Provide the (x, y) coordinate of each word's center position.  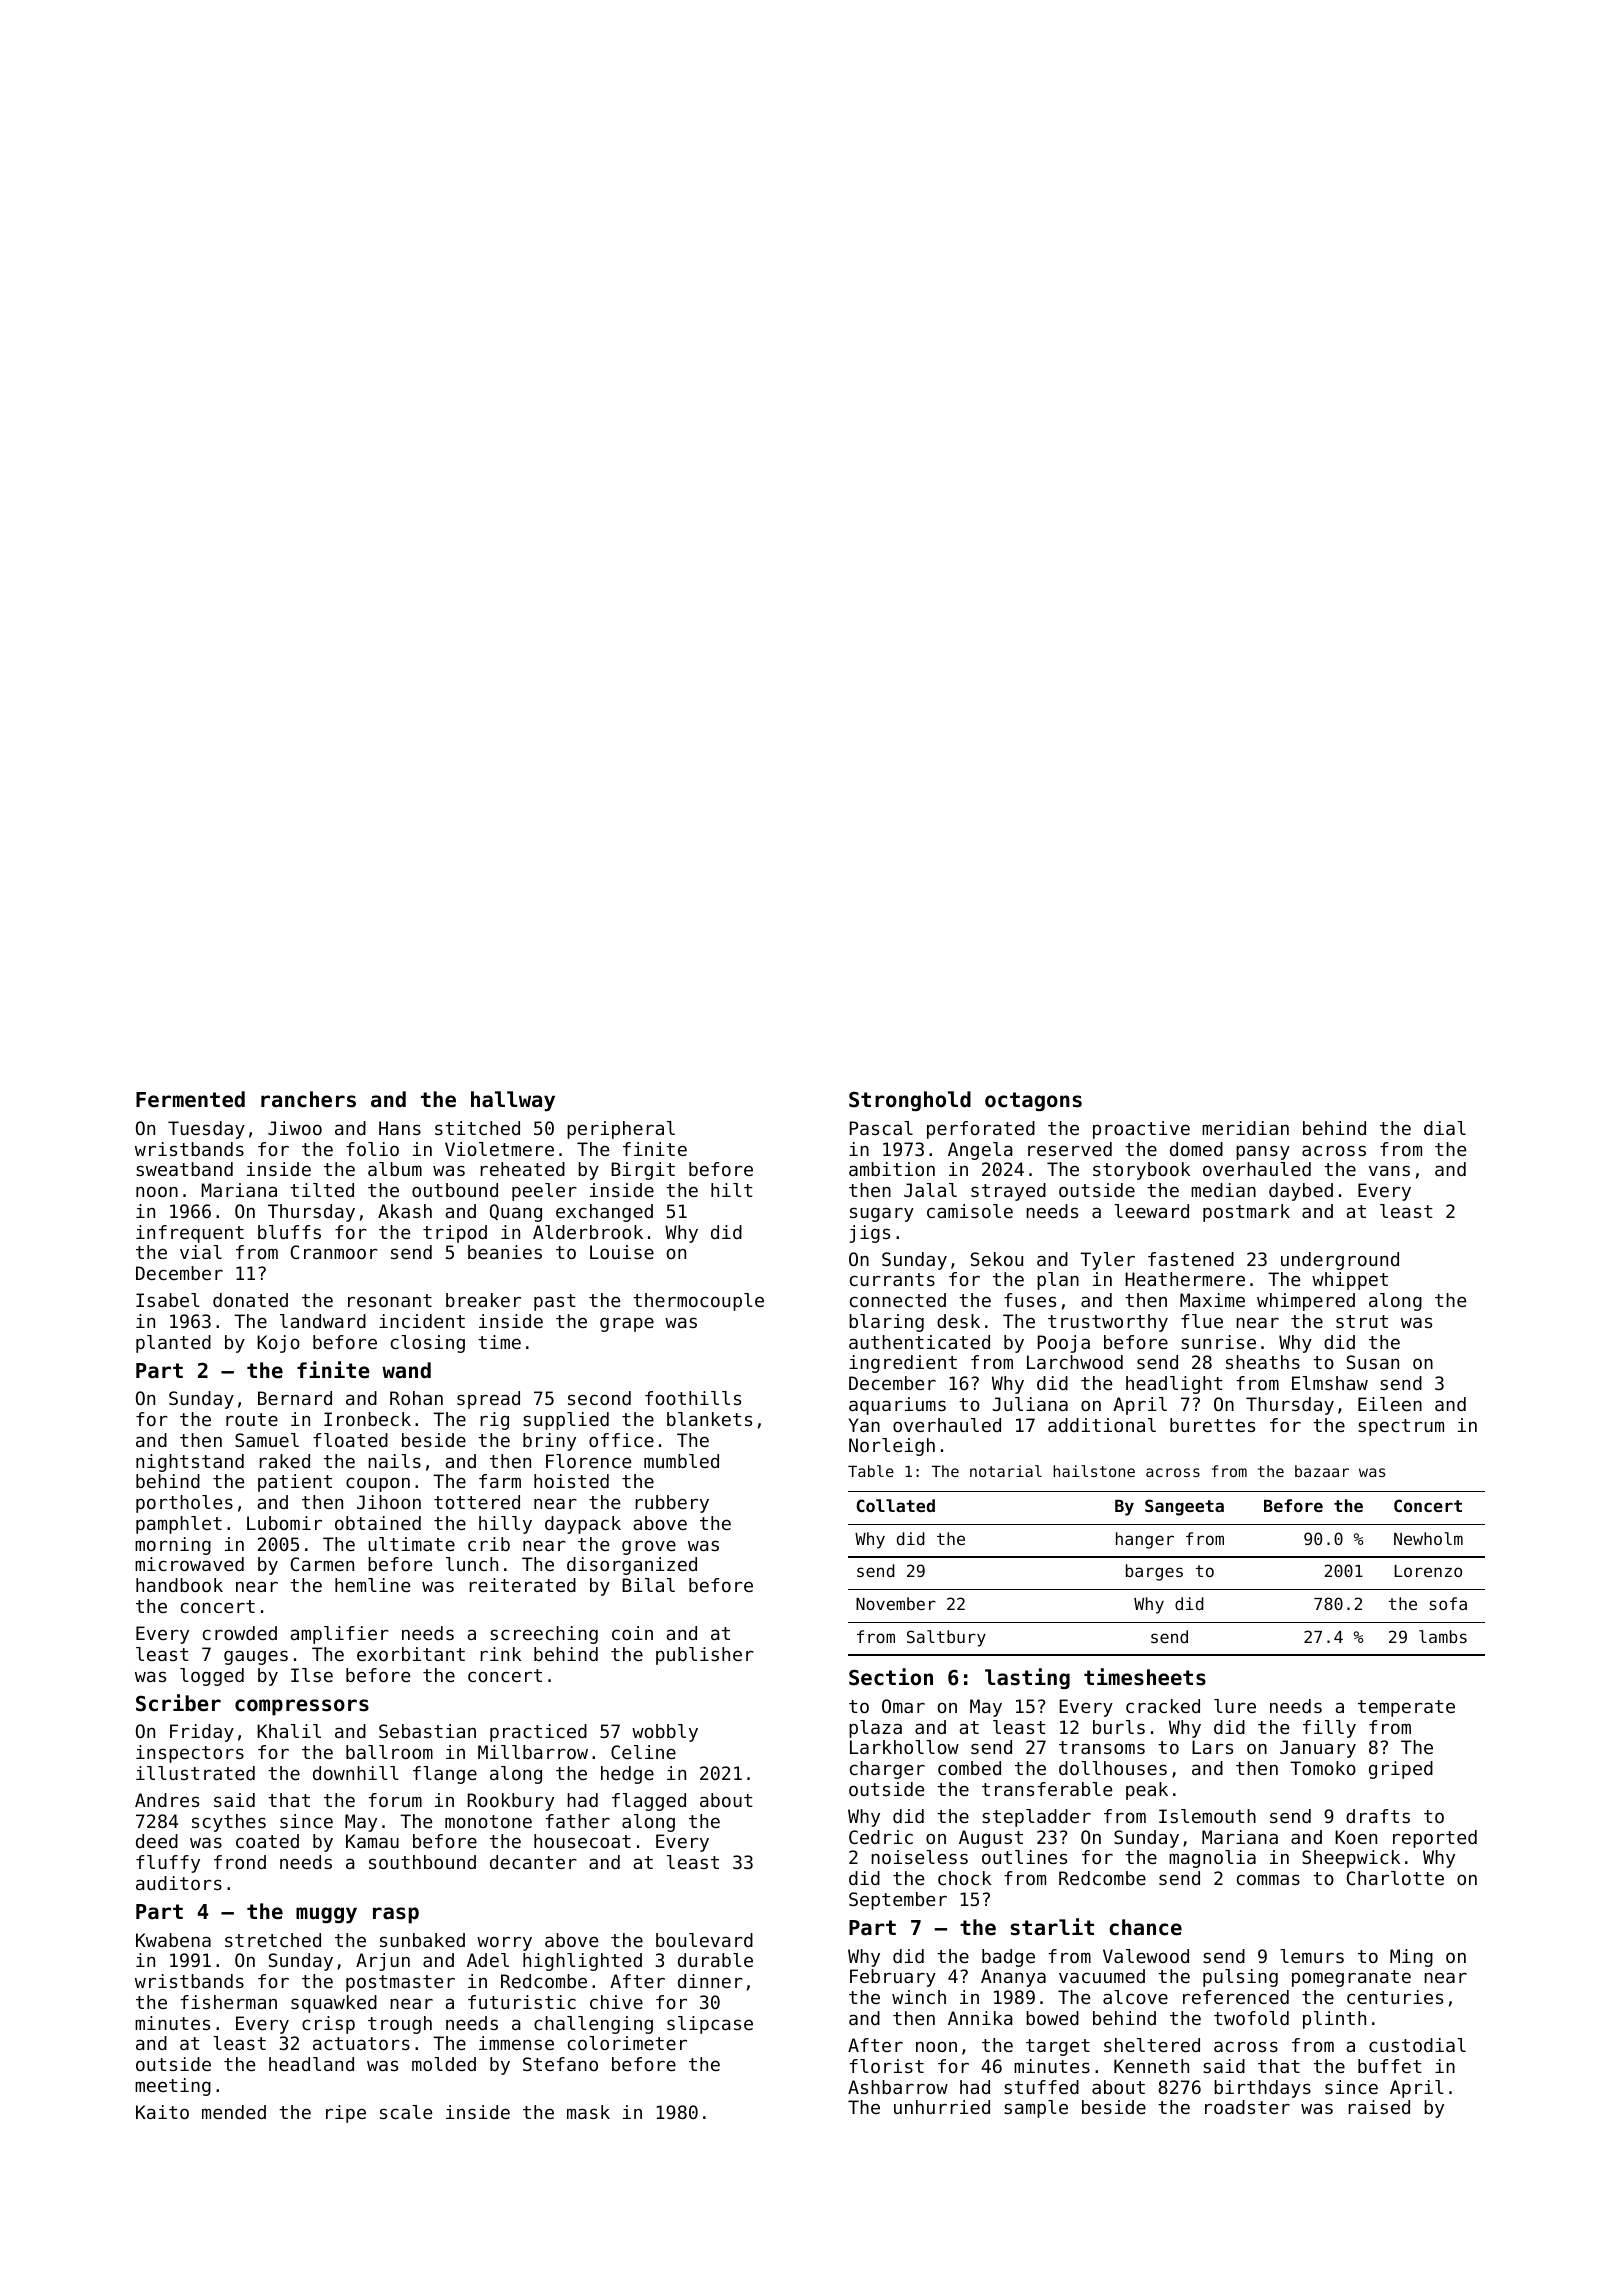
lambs (1443, 1636)
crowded (240, 1633)
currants (892, 1279)
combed (969, 1768)
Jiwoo (295, 1128)
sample (1036, 2109)
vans (1389, 1170)
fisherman (228, 2002)
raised (1379, 2107)
